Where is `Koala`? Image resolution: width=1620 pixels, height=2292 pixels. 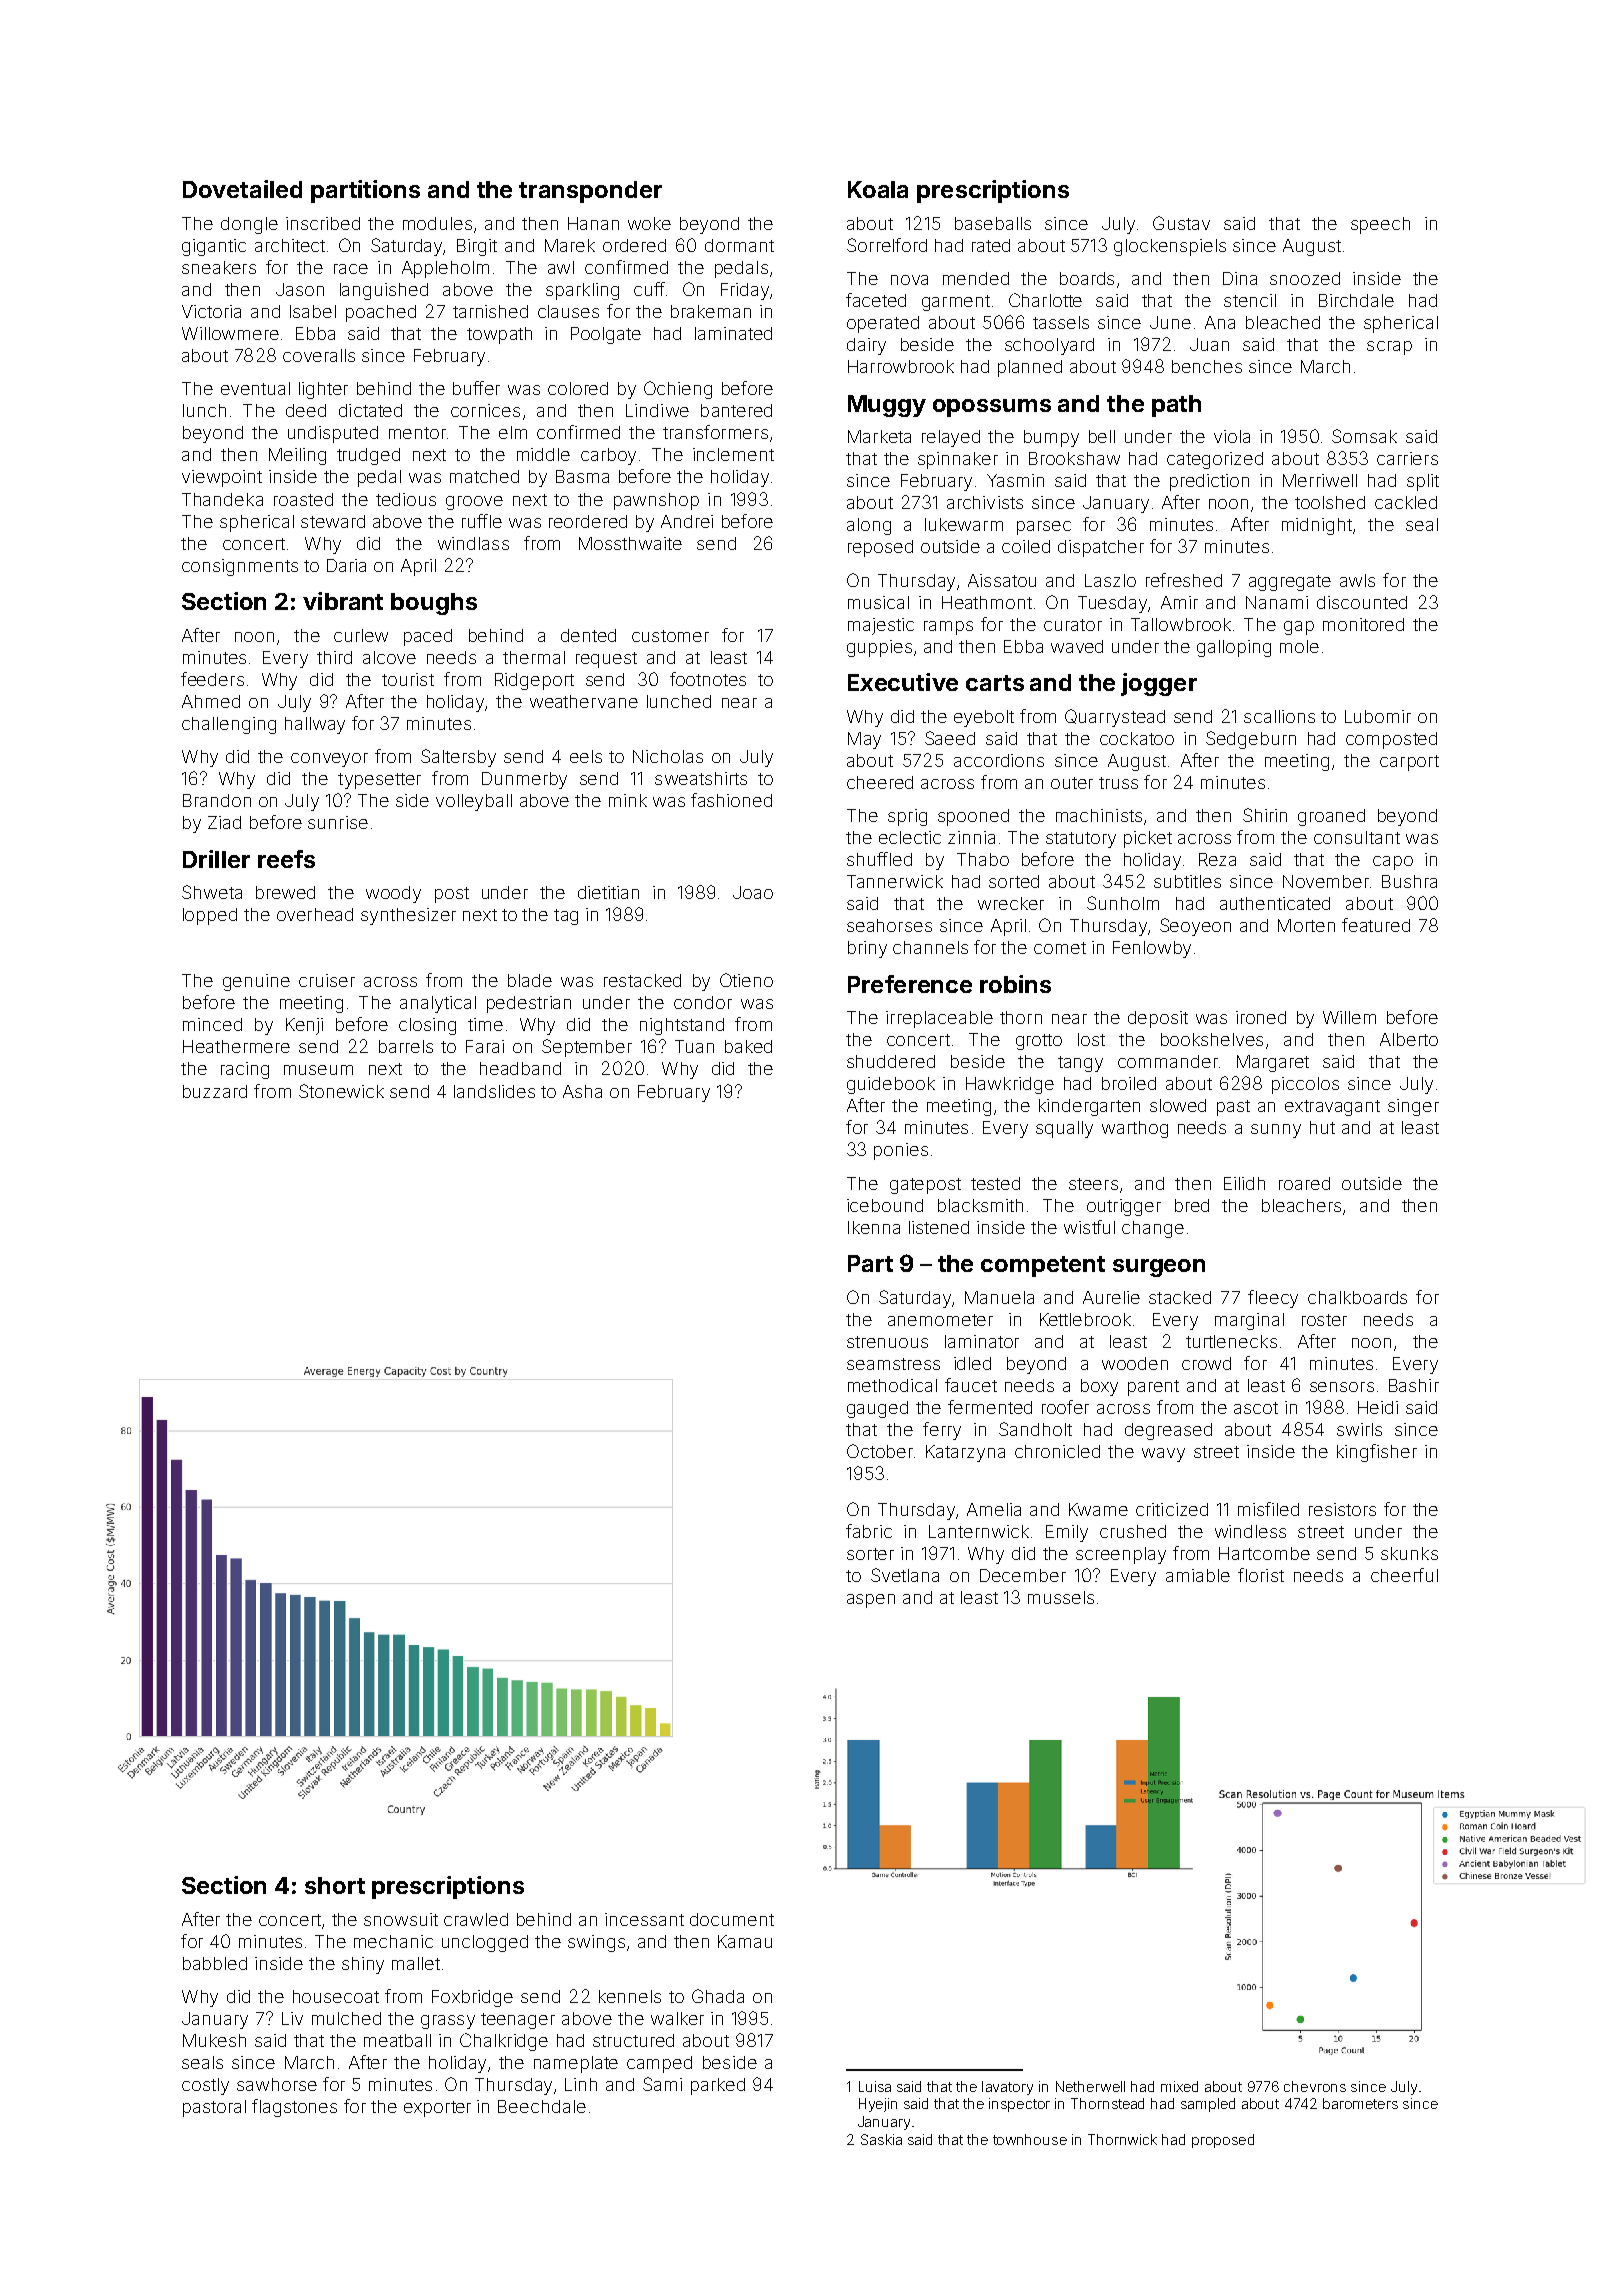 Koala is located at coordinates (878, 189).
